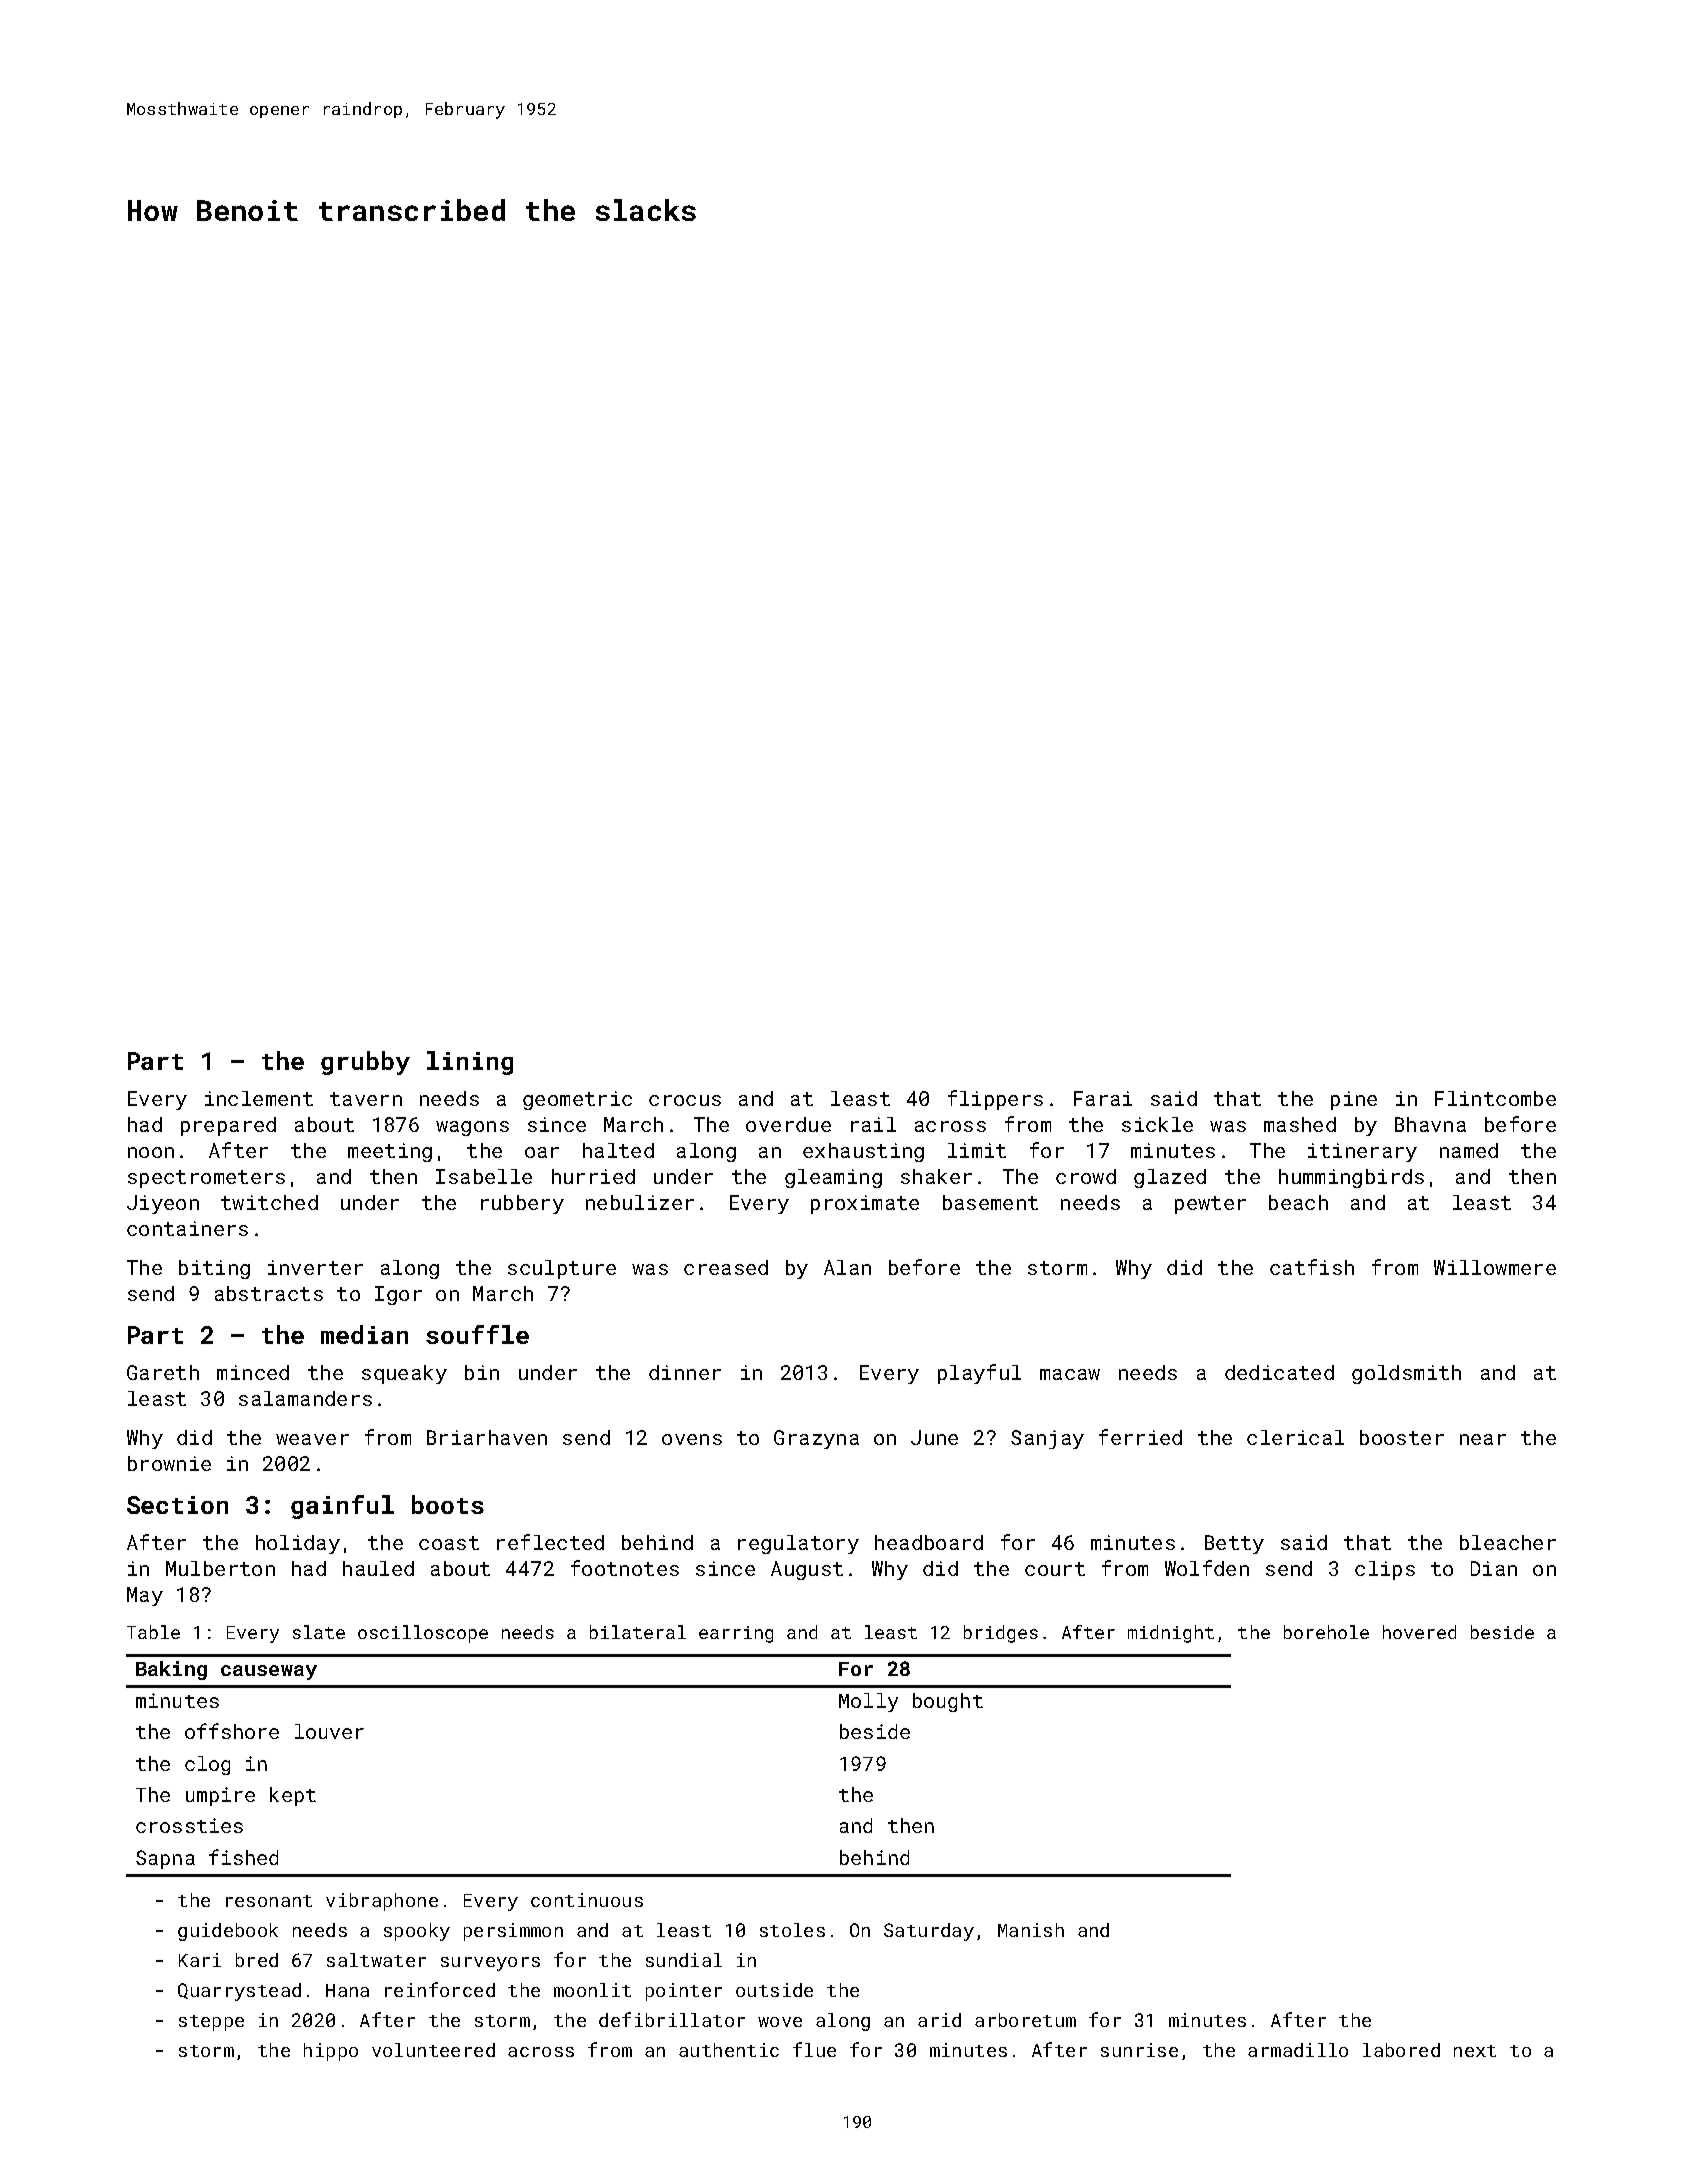 The width and height of the document is (1683, 2178). I want to click on arid, so click(939, 2020).
